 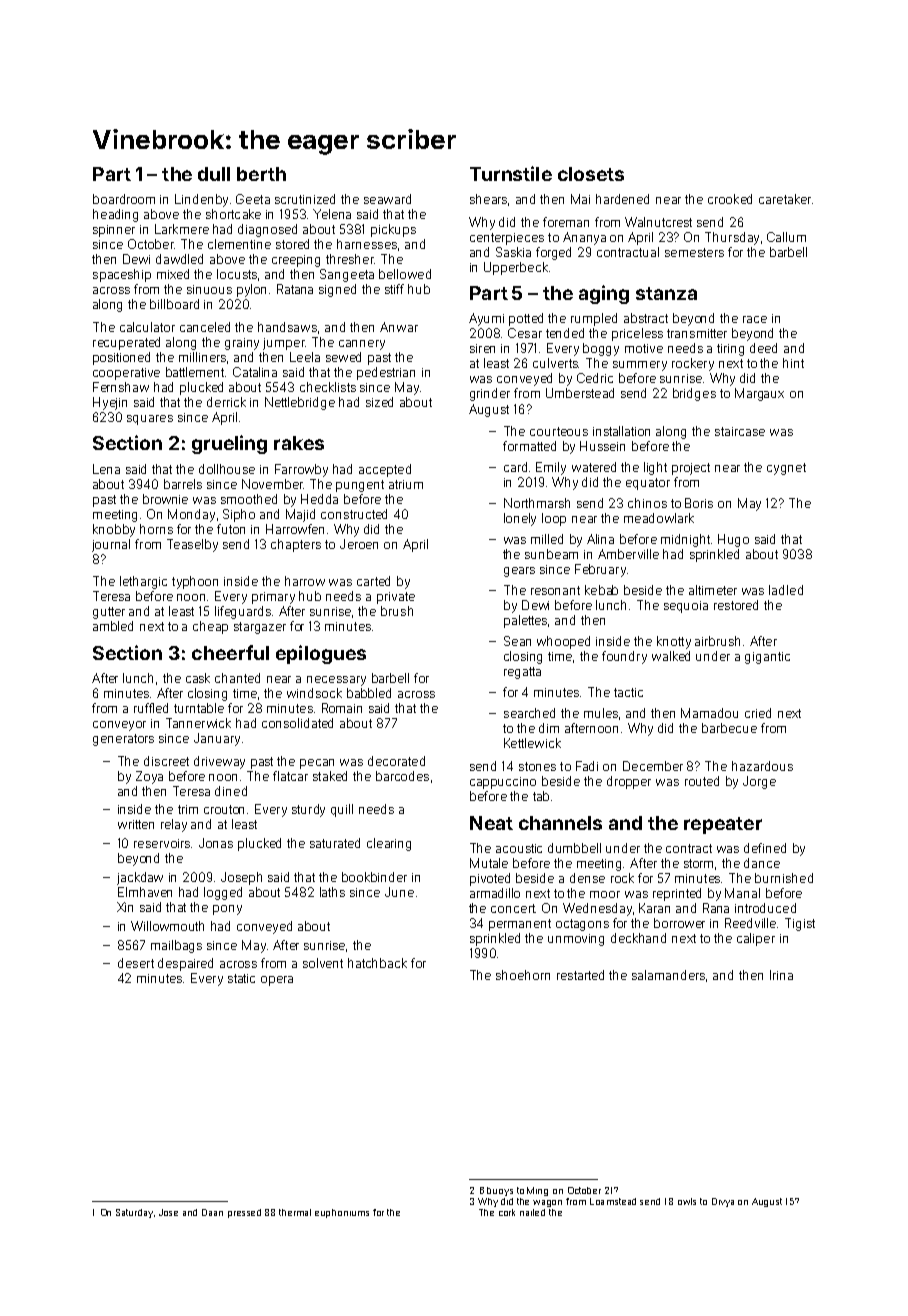 I want to click on caretaker, so click(x=785, y=199).
